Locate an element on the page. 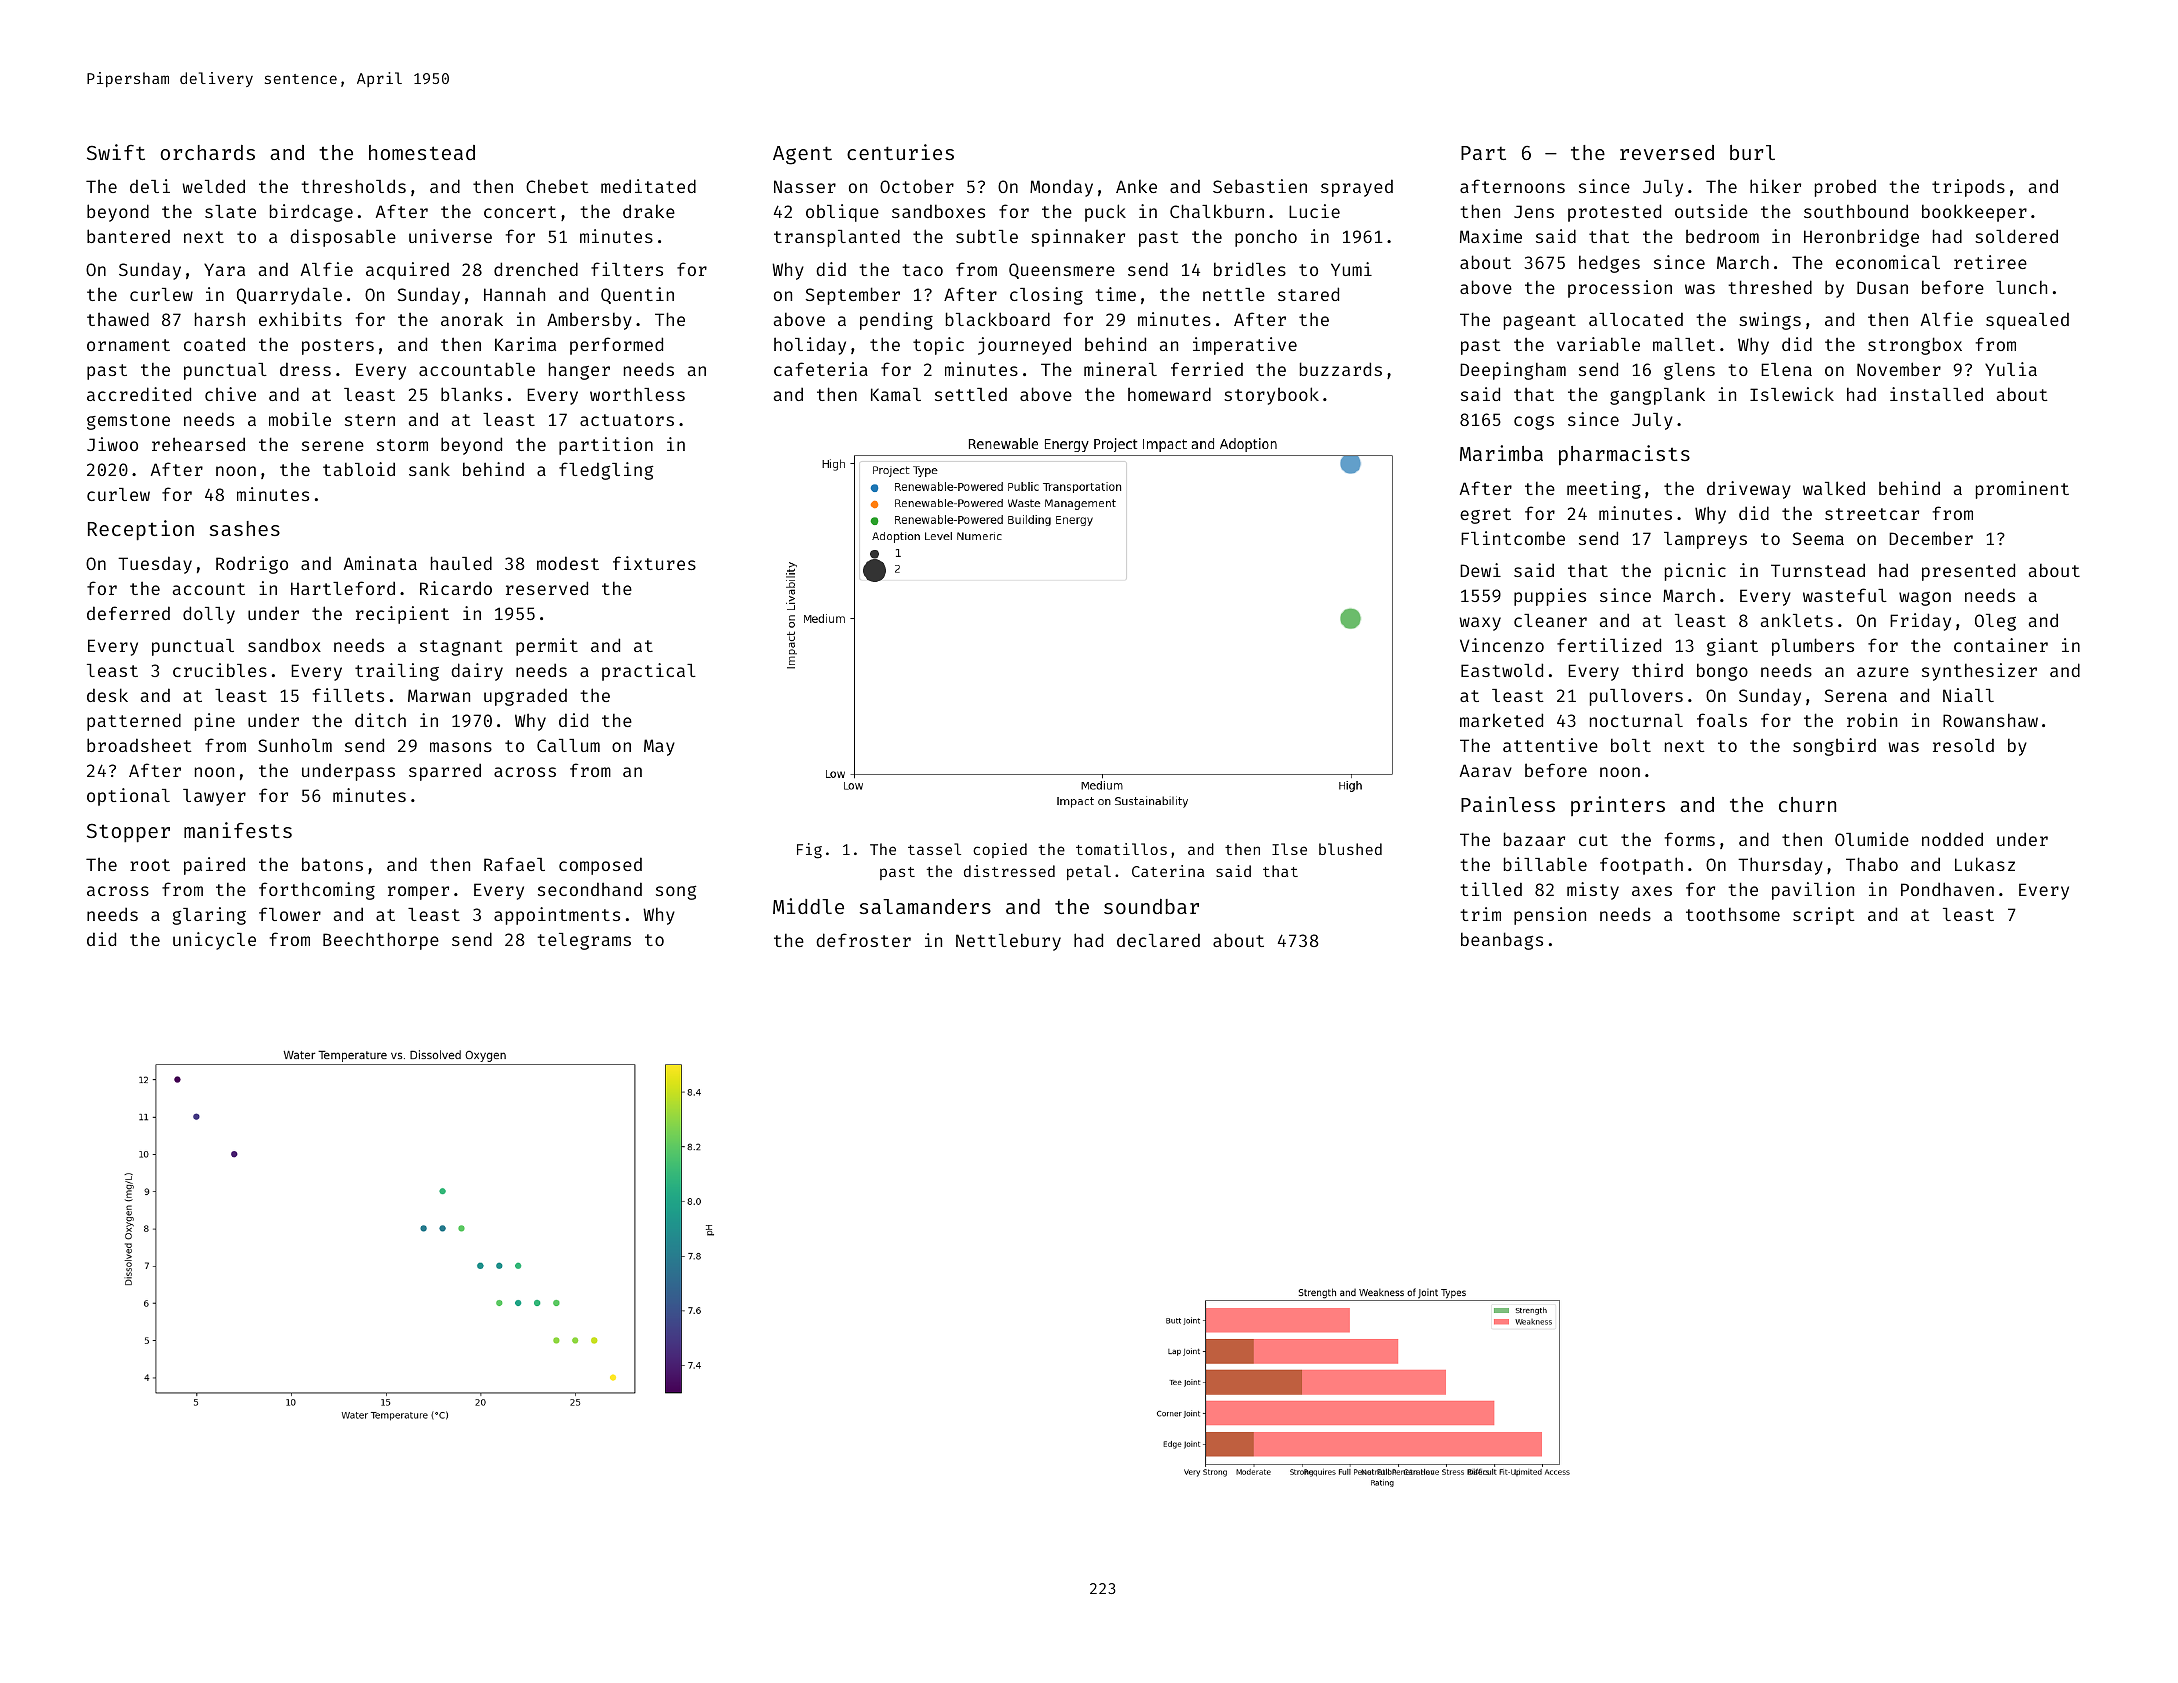 This page has height=1683, width=2178. swings is located at coordinates (1770, 321).
